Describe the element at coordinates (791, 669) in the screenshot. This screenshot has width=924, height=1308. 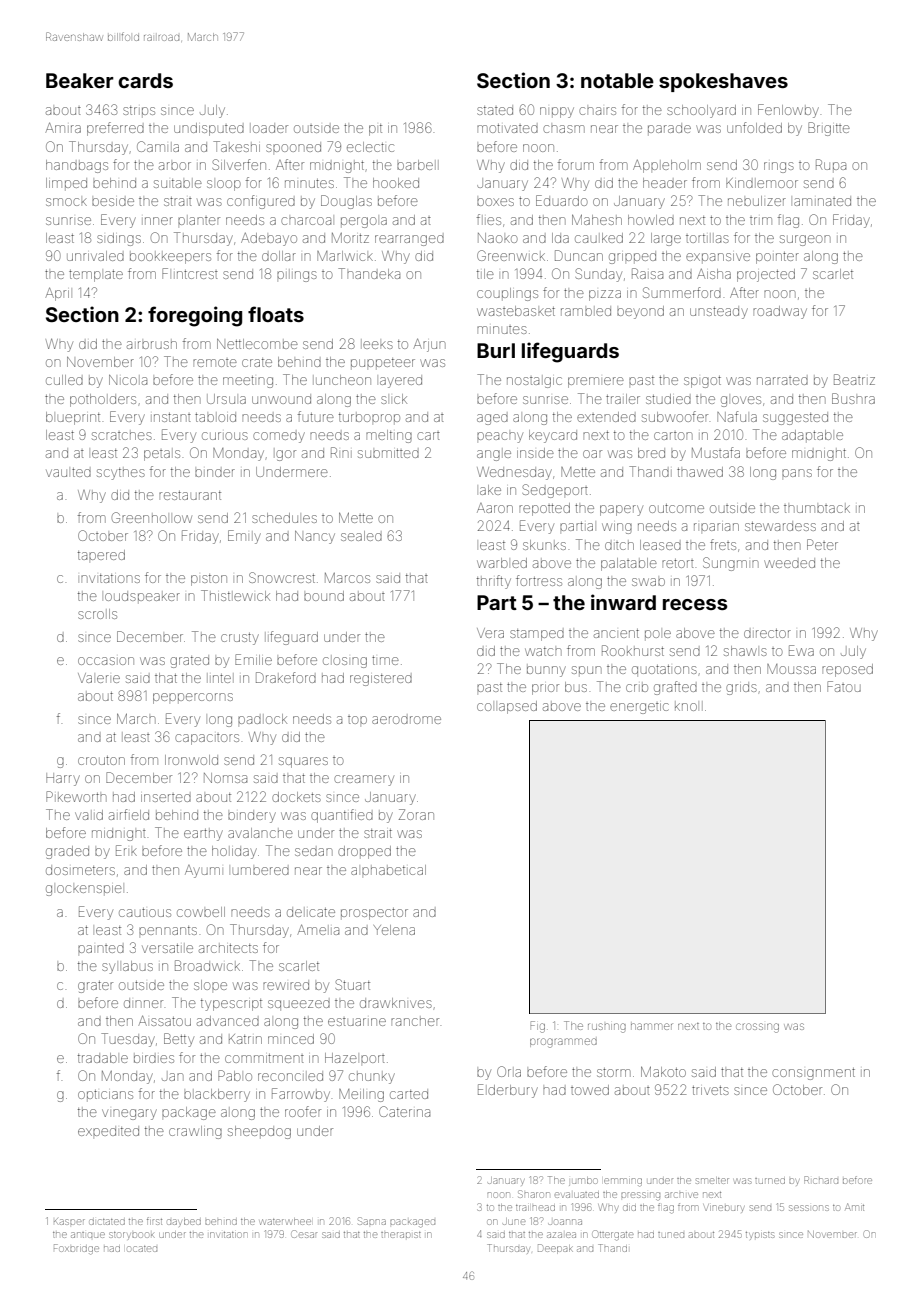
I see `Moussa` at that location.
